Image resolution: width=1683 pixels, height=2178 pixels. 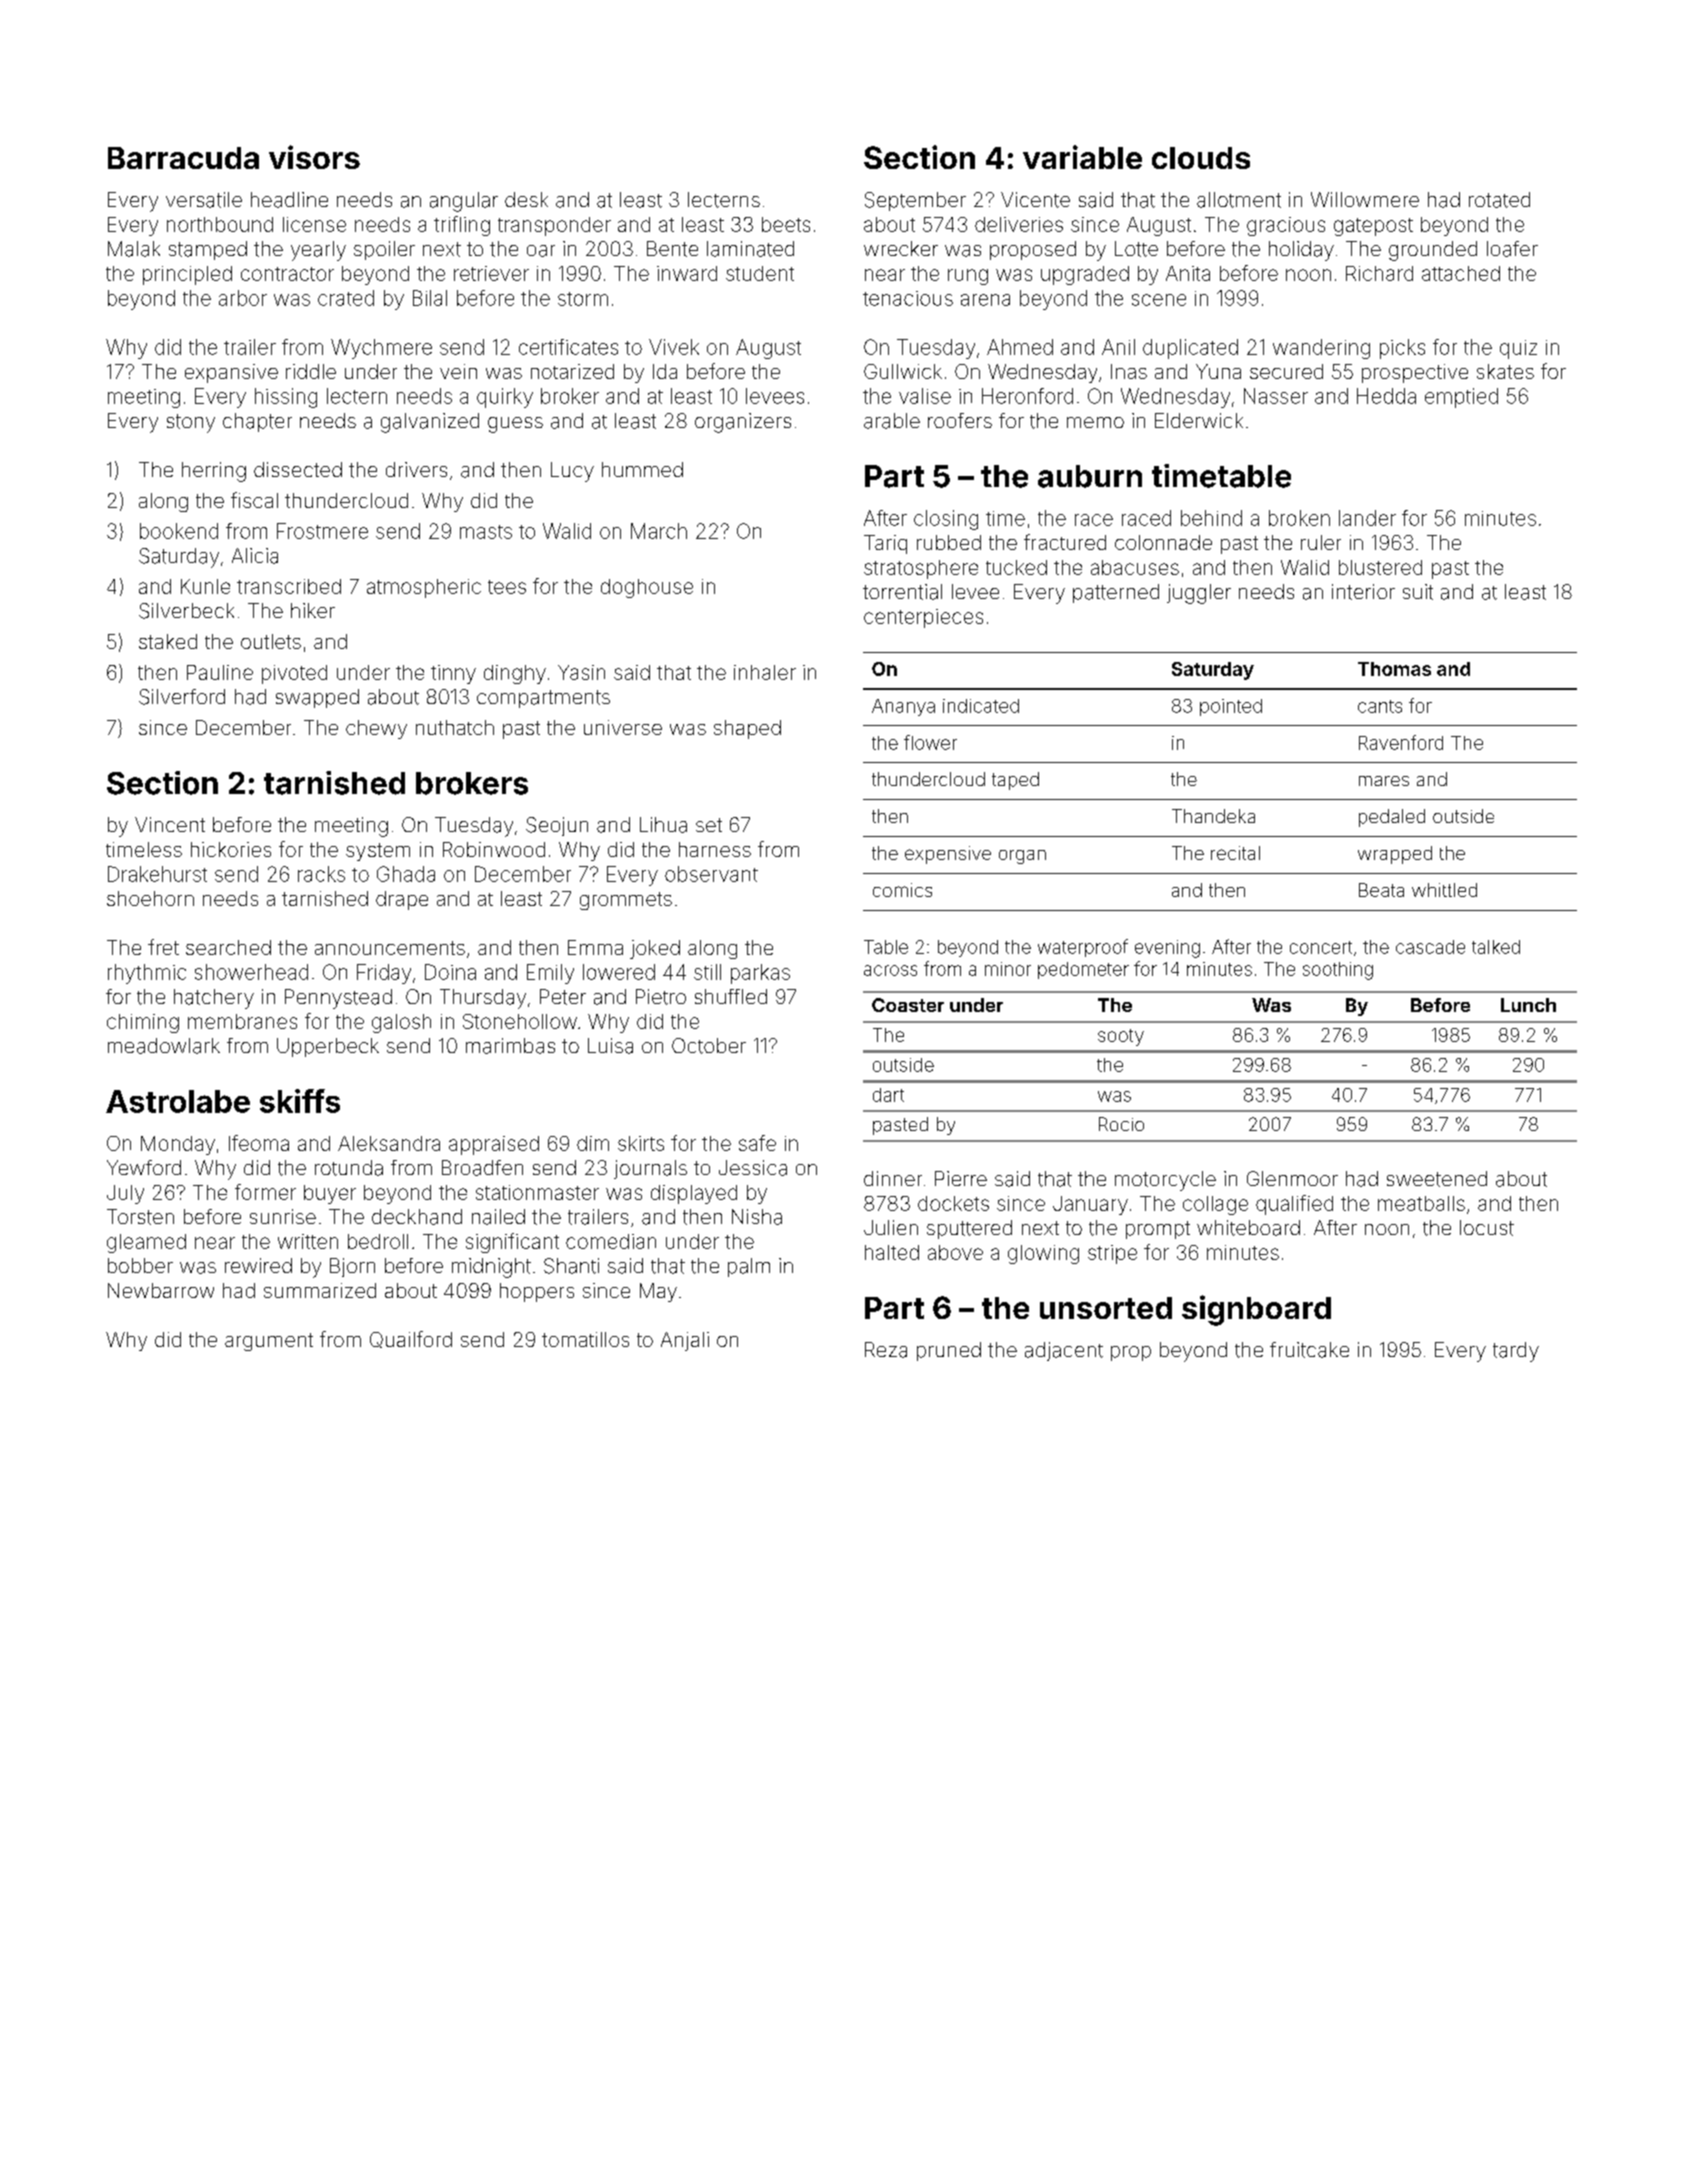 What do you see at coordinates (314, 157) in the screenshot?
I see `visors` at bounding box center [314, 157].
